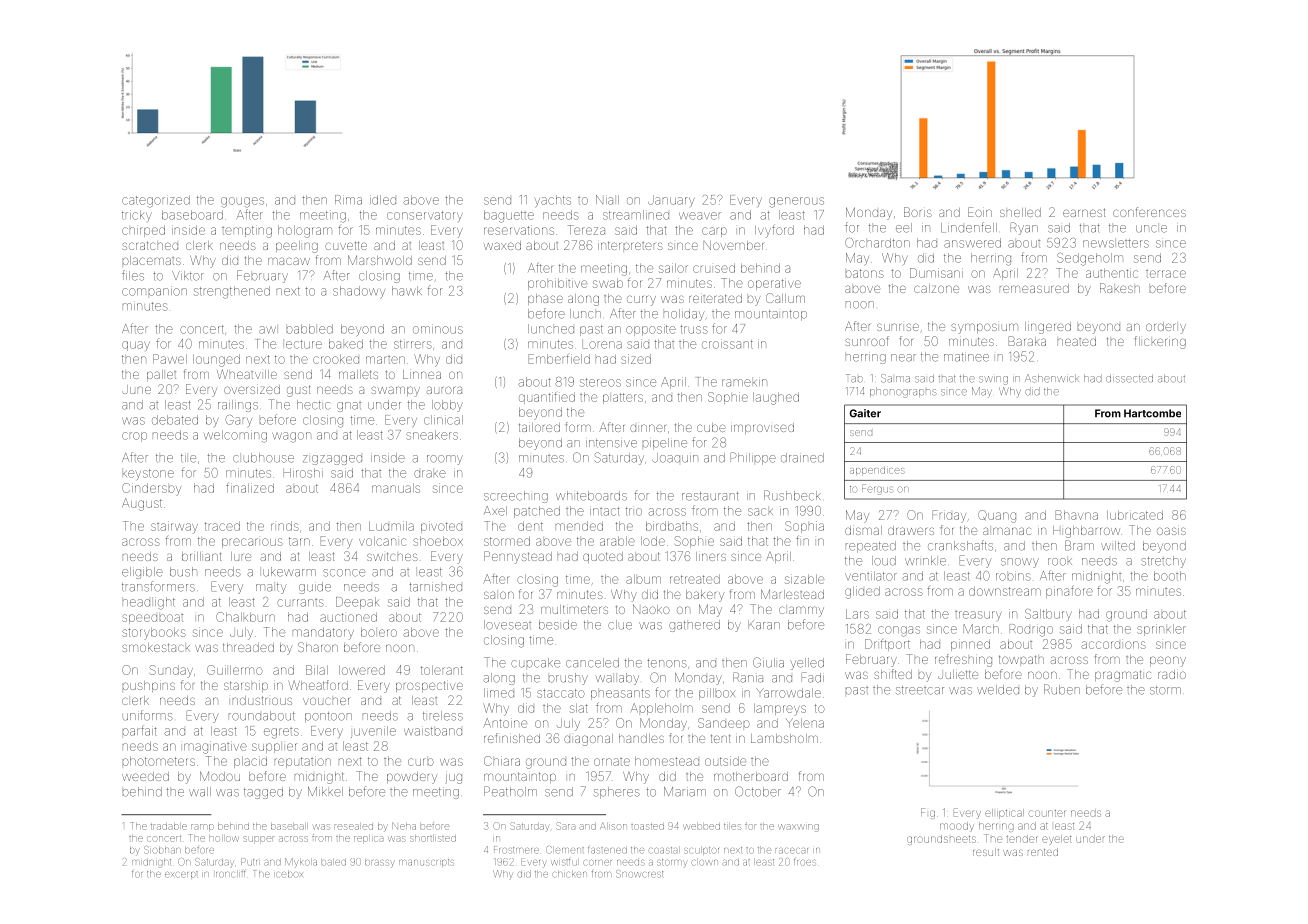 The width and height of the screenshot is (1308, 924). Describe the element at coordinates (547, 398) in the screenshot. I see `quantified` at that location.
